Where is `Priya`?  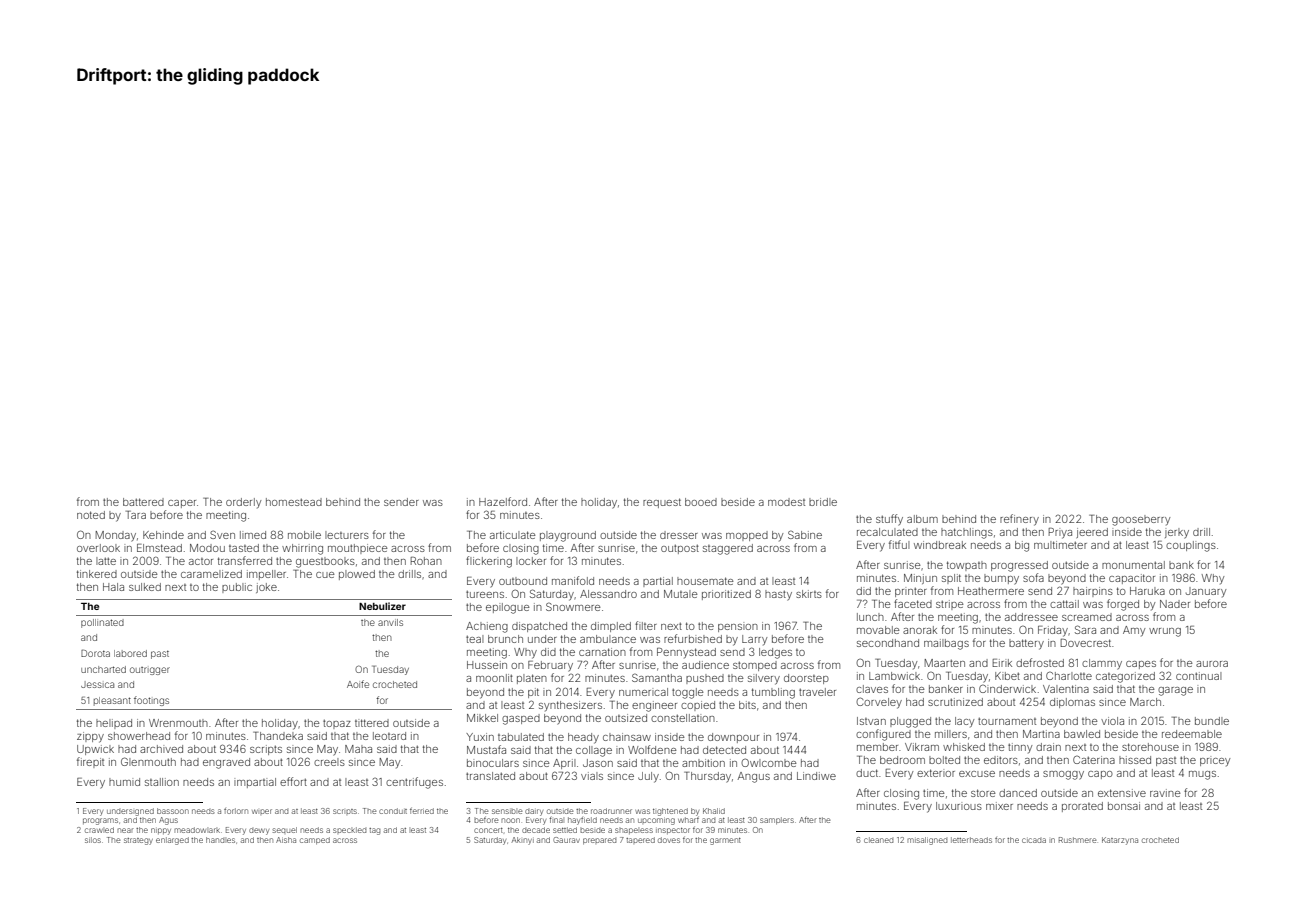 Priya is located at coordinates (1060, 533).
